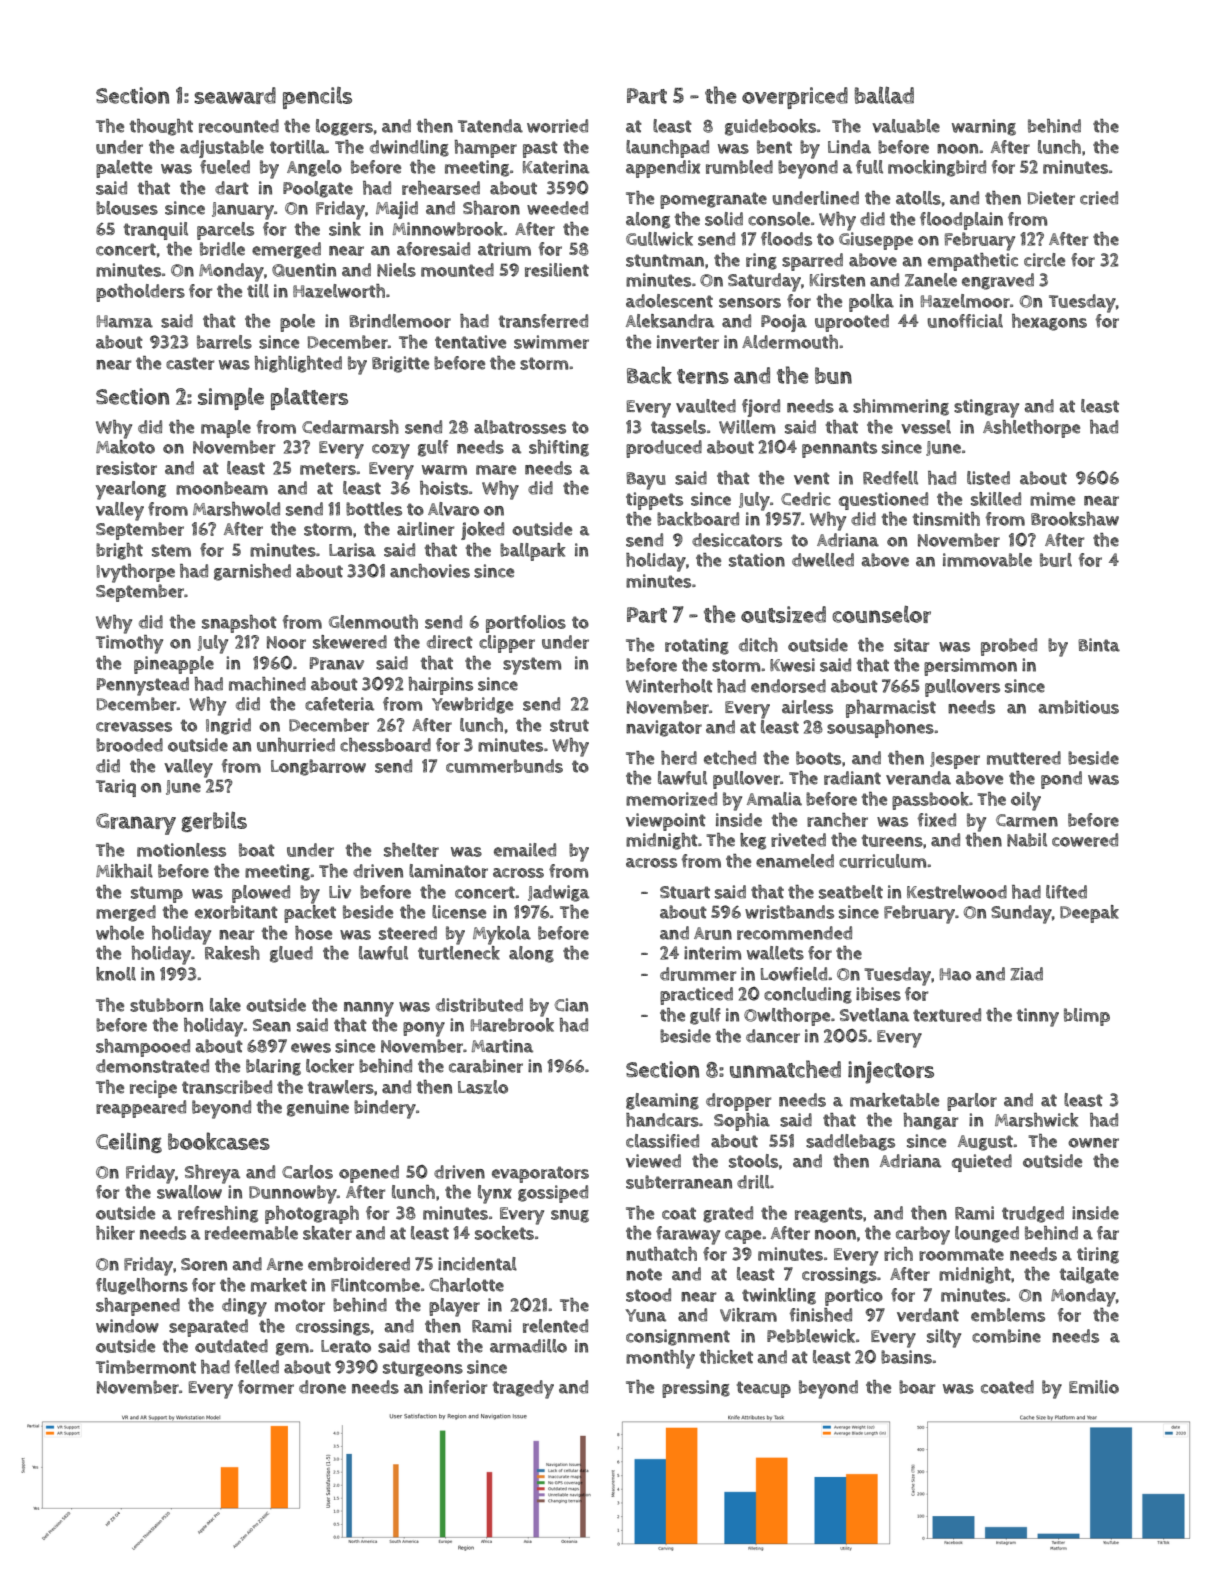  What do you see at coordinates (1051, 198) in the image?
I see `Dieter` at bounding box center [1051, 198].
